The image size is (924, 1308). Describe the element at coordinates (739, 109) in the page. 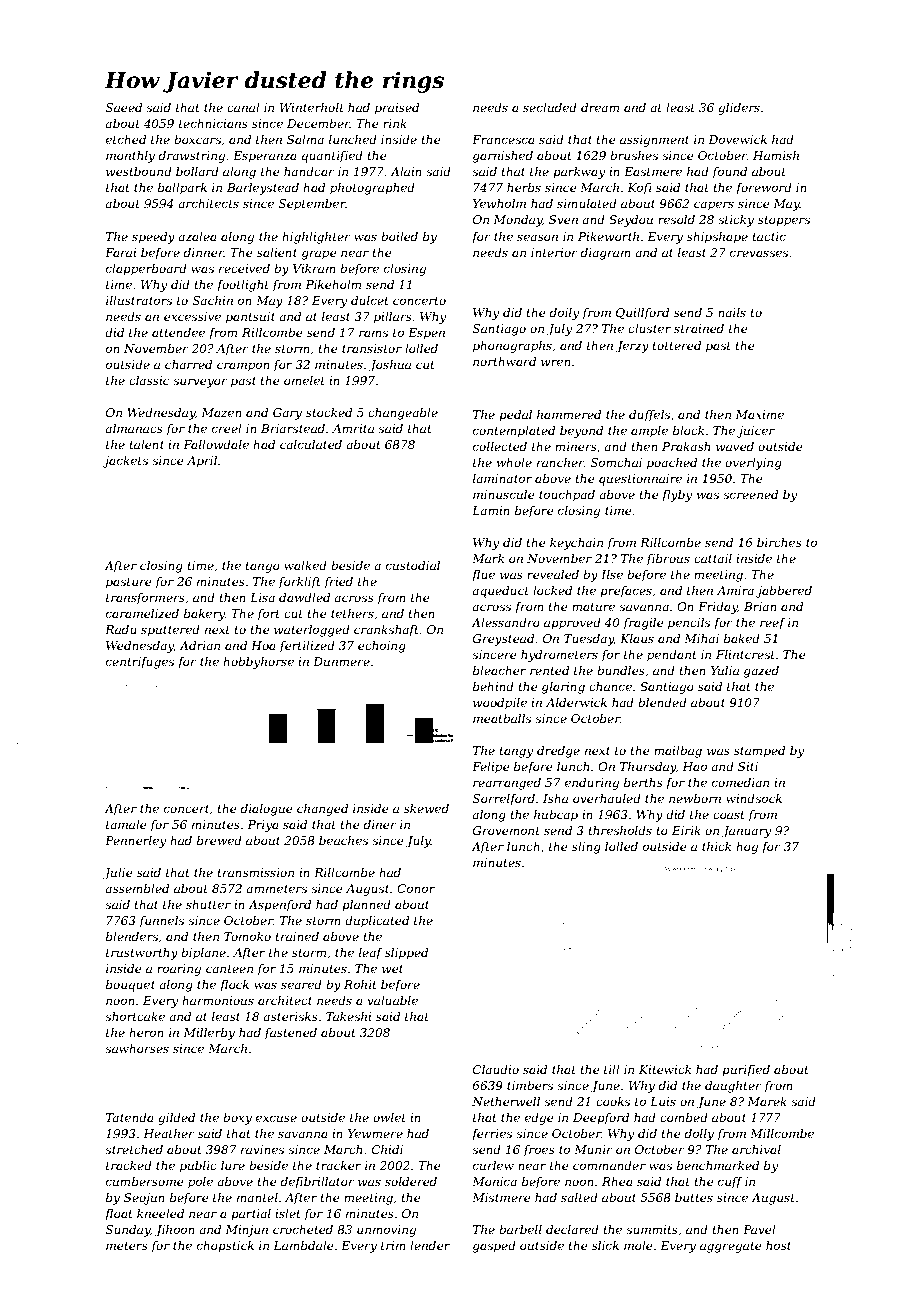

I see `gliders` at that location.
